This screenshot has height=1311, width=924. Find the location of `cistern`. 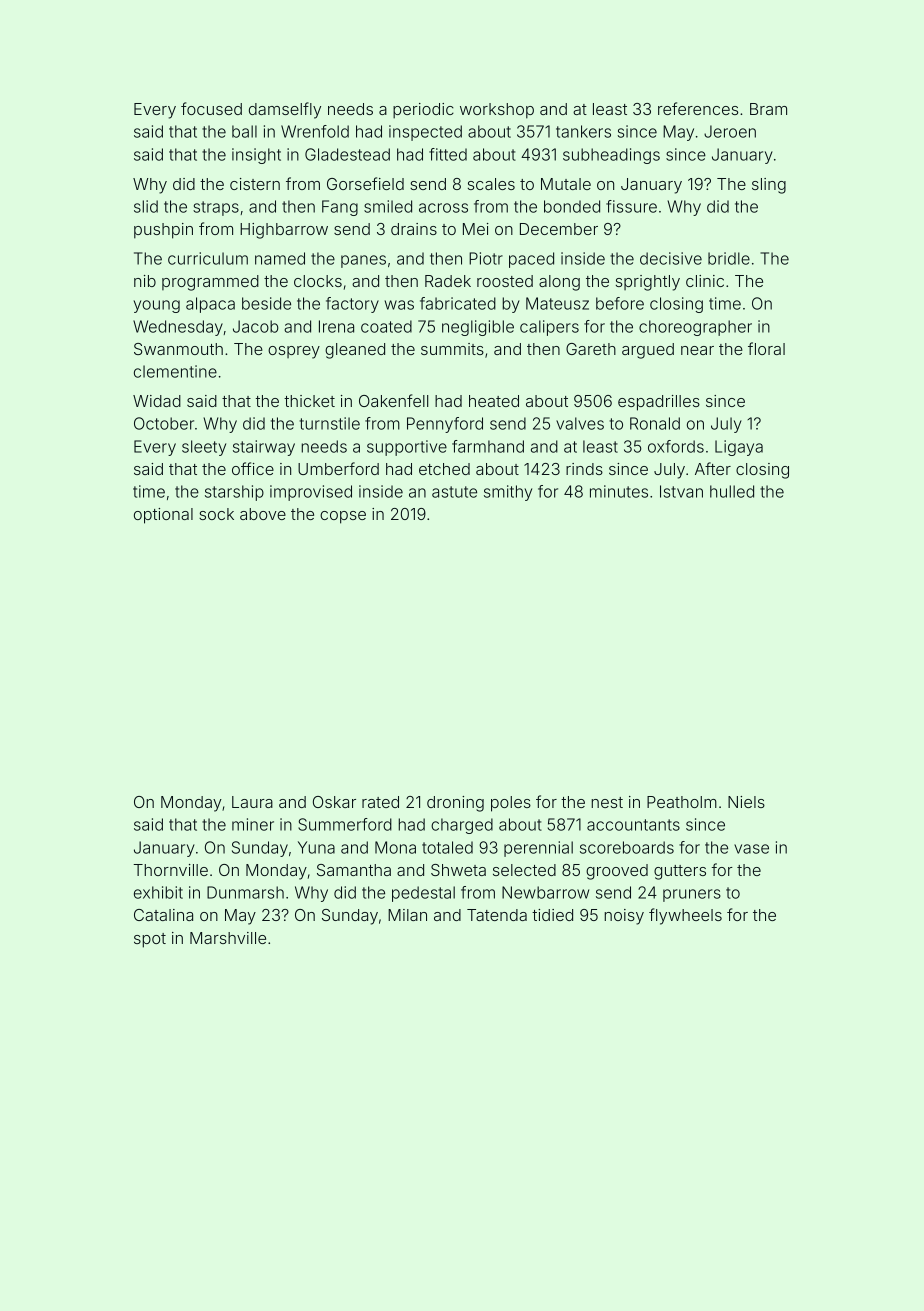

cistern is located at coordinates (255, 184).
